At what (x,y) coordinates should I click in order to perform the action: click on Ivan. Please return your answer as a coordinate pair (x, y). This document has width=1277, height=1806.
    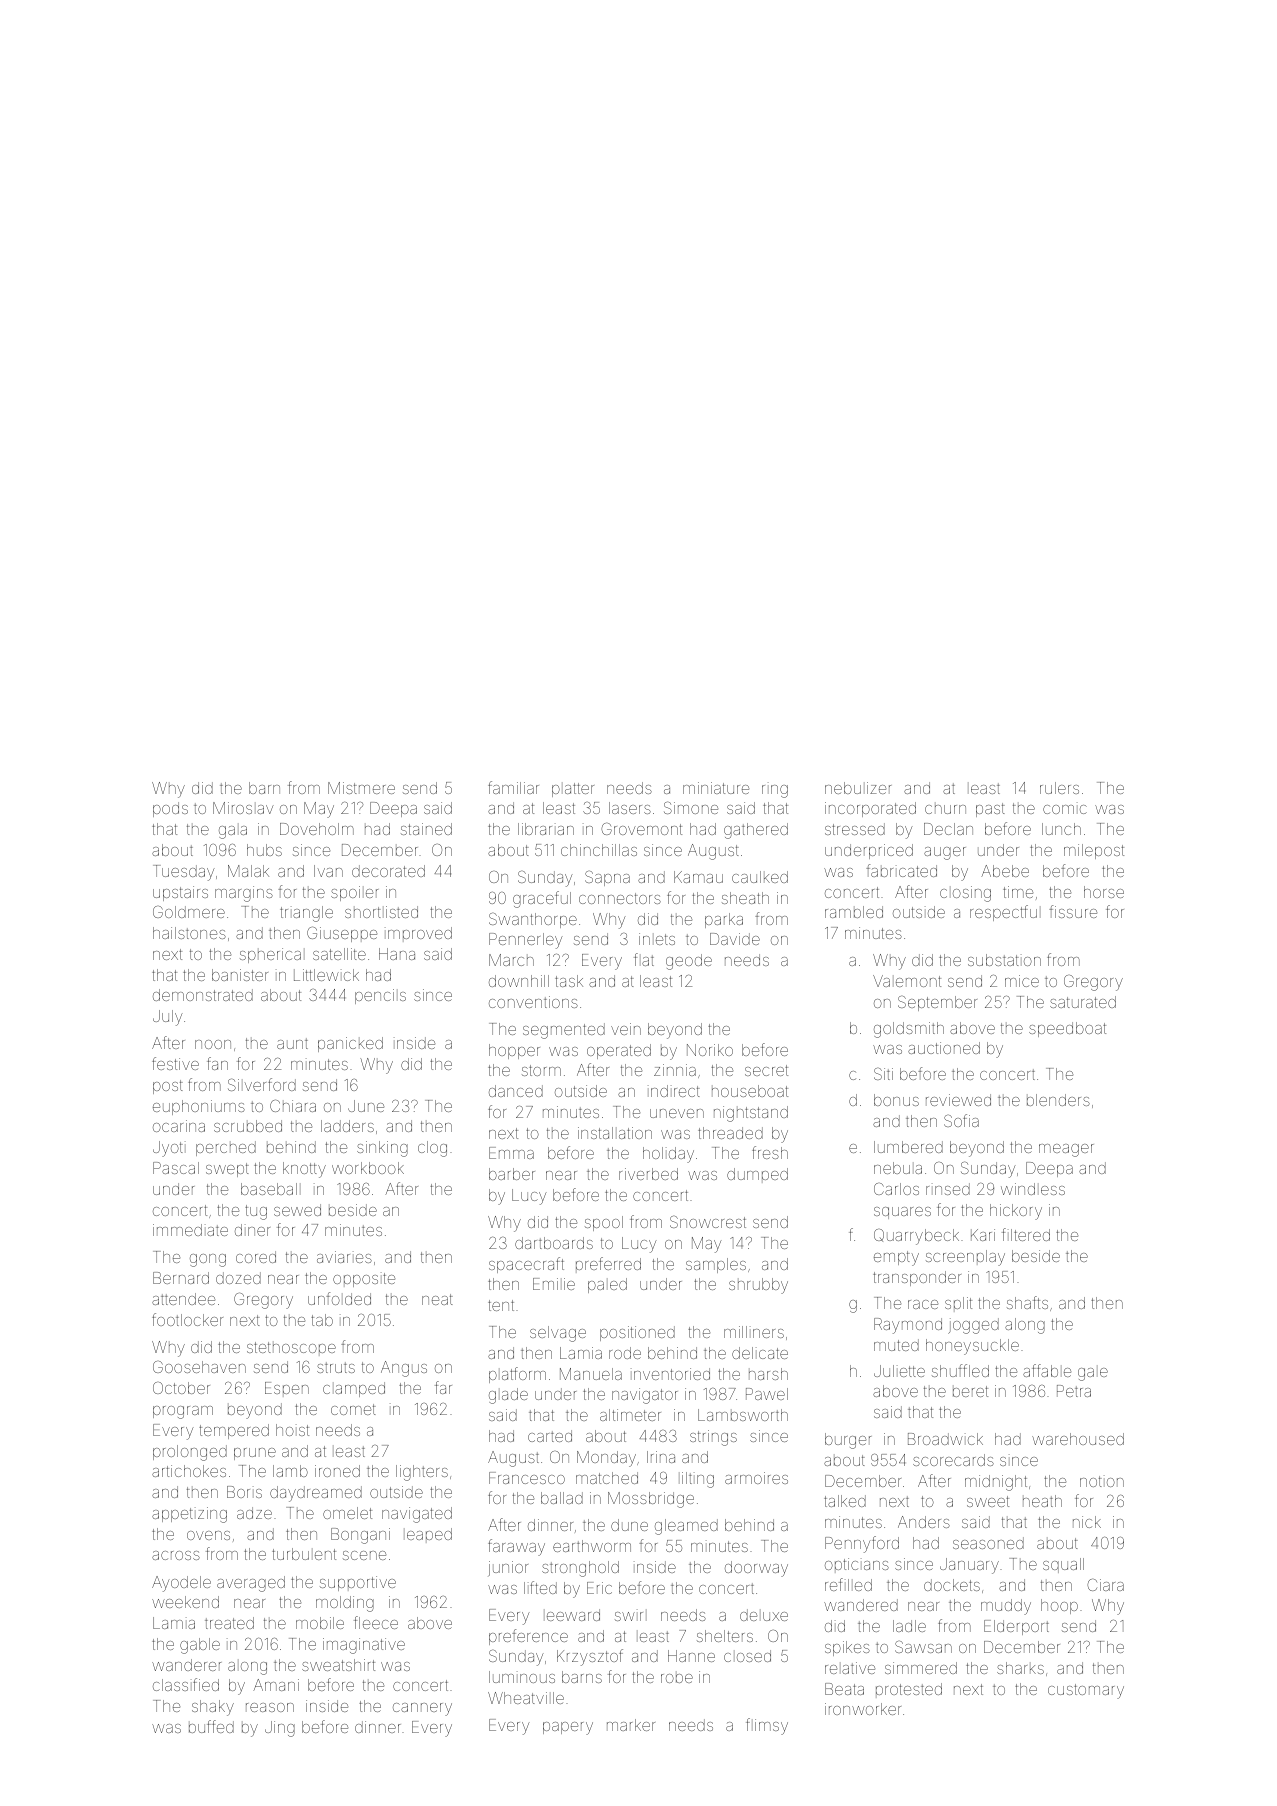
    Looking at the image, I should click on (328, 871).
